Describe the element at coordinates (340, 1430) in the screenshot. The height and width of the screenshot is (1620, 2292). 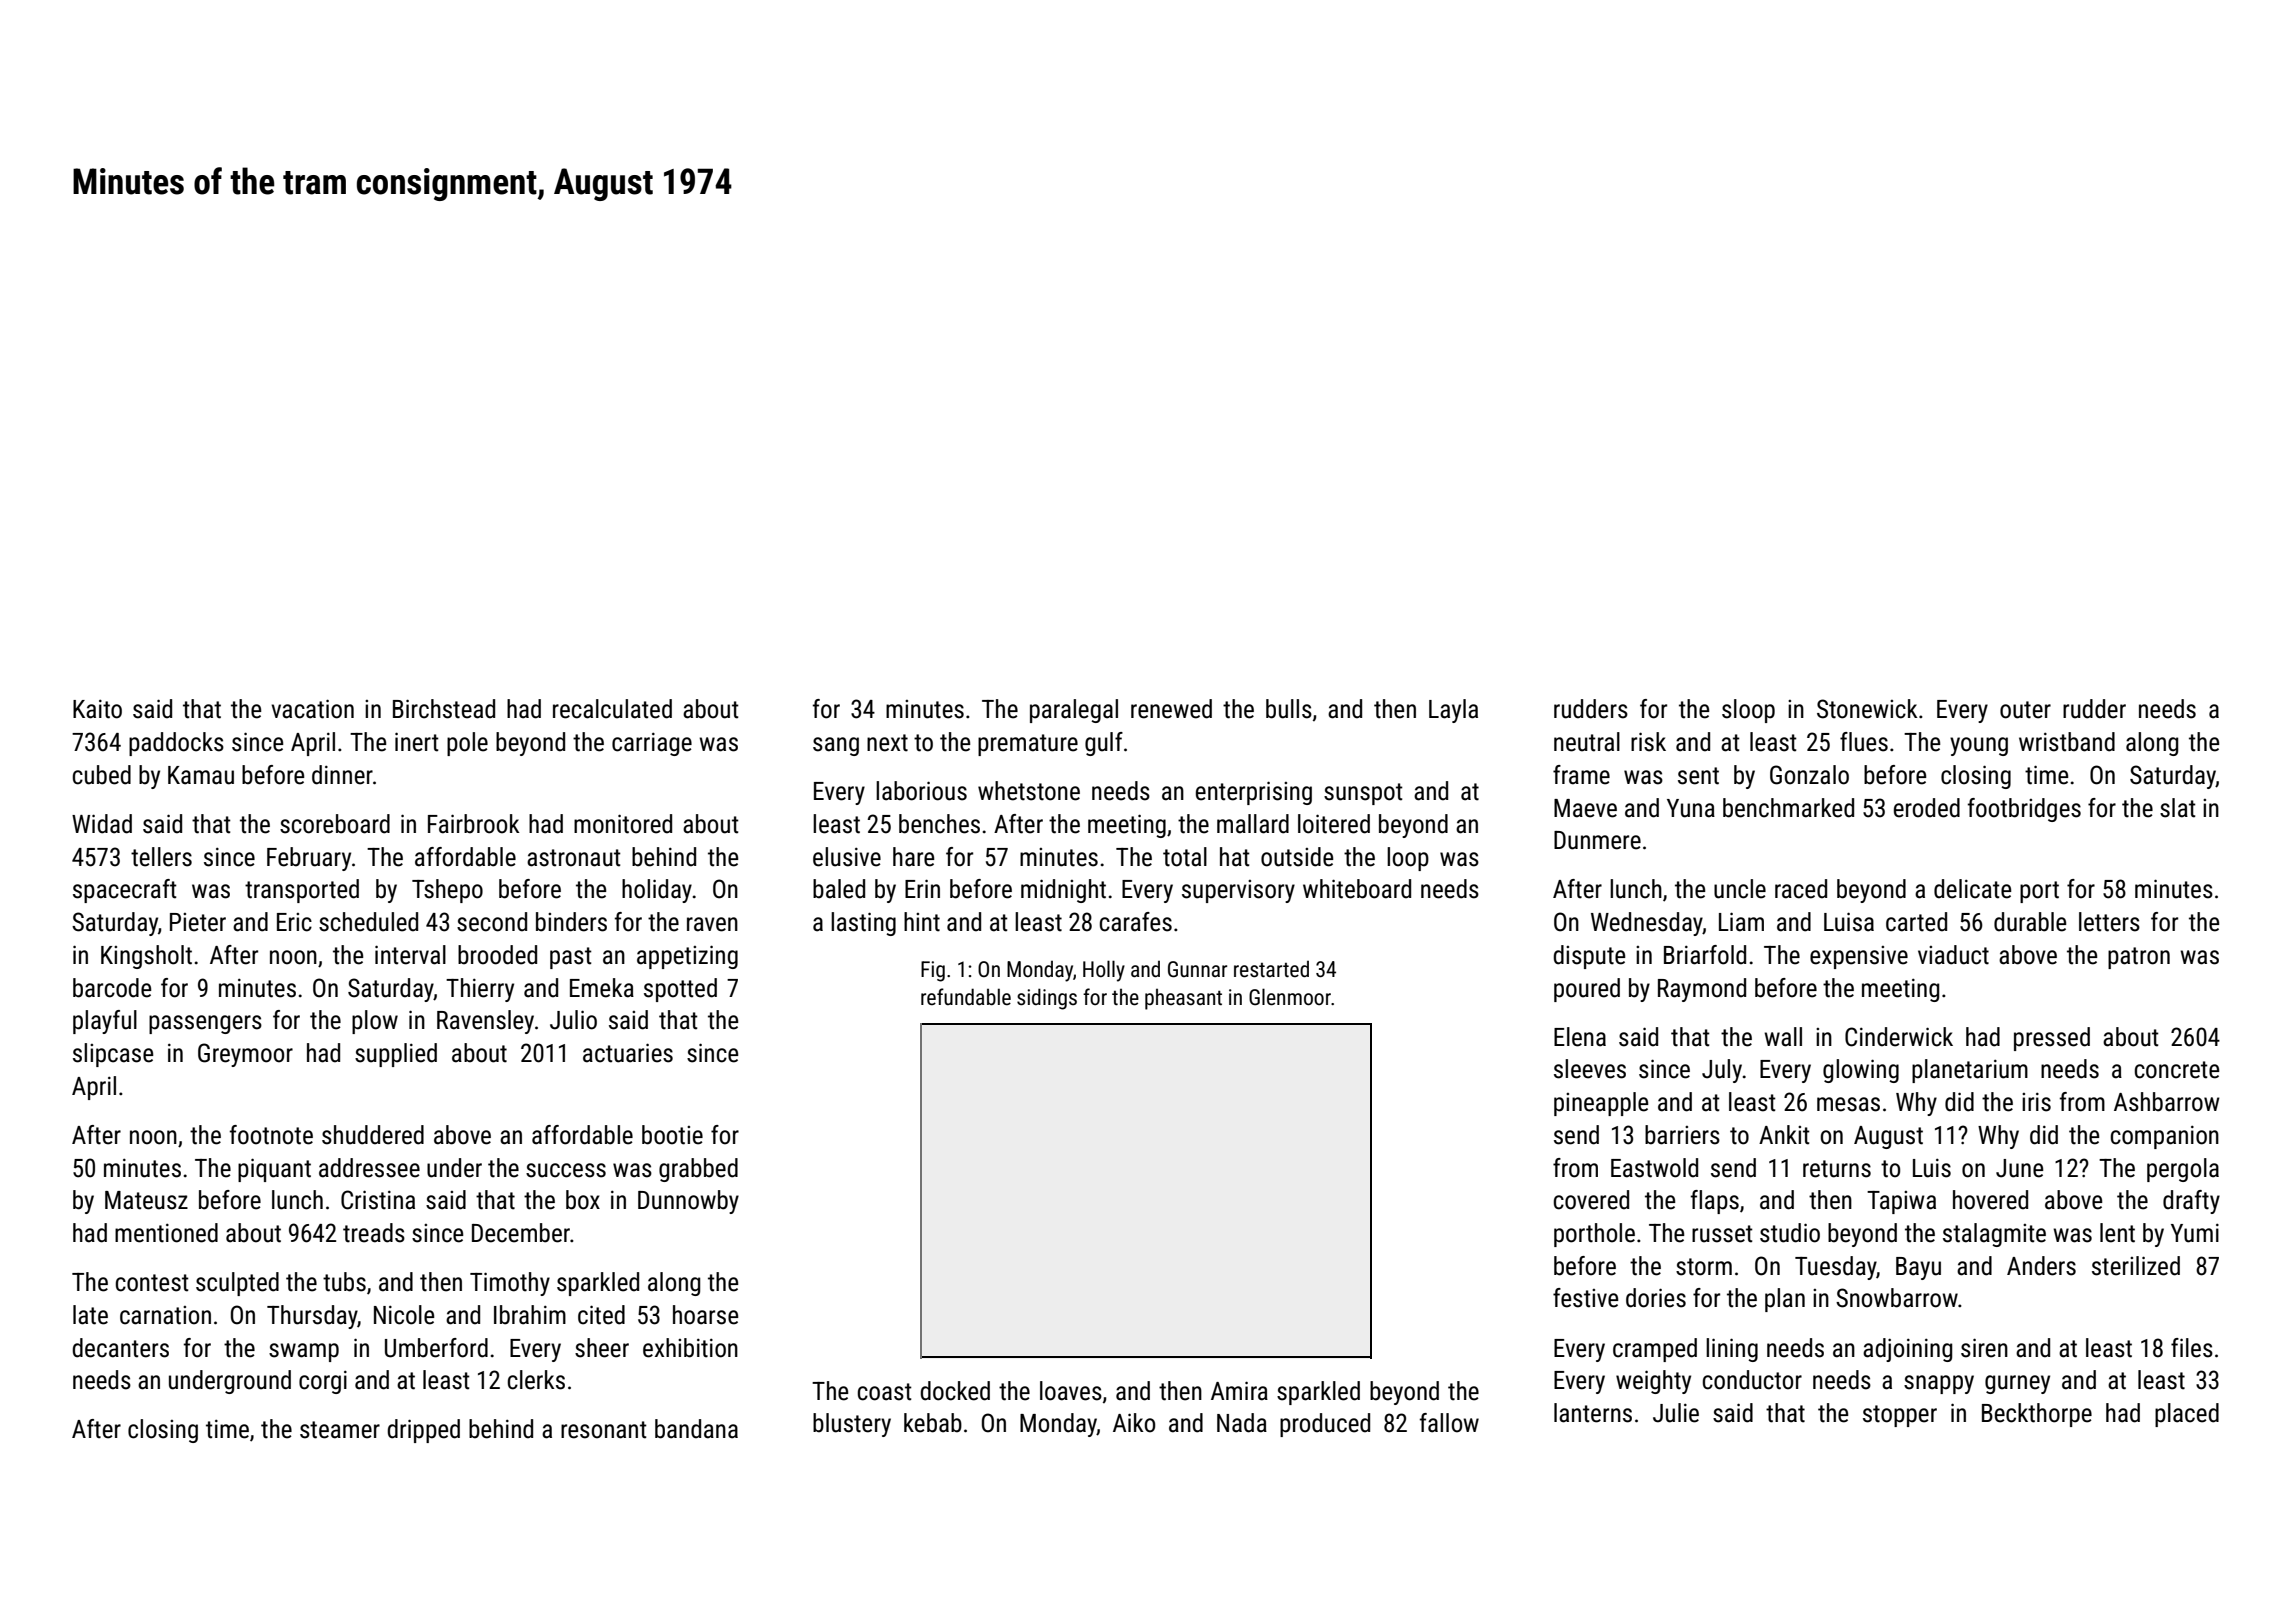
I see `steamer` at that location.
